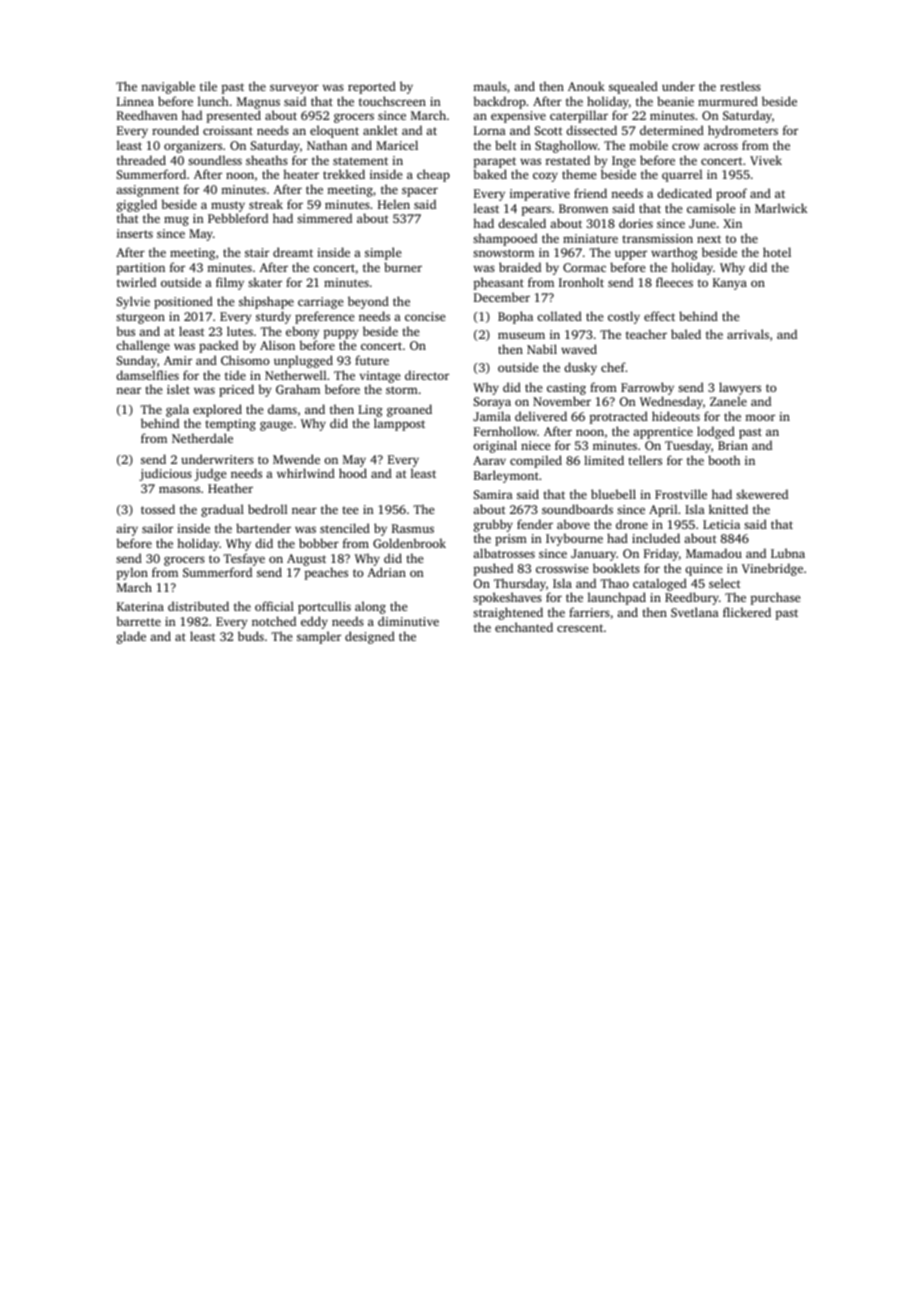 This image has width=924, height=1308. Describe the element at coordinates (370, 637) in the image. I see `designed` at that location.
